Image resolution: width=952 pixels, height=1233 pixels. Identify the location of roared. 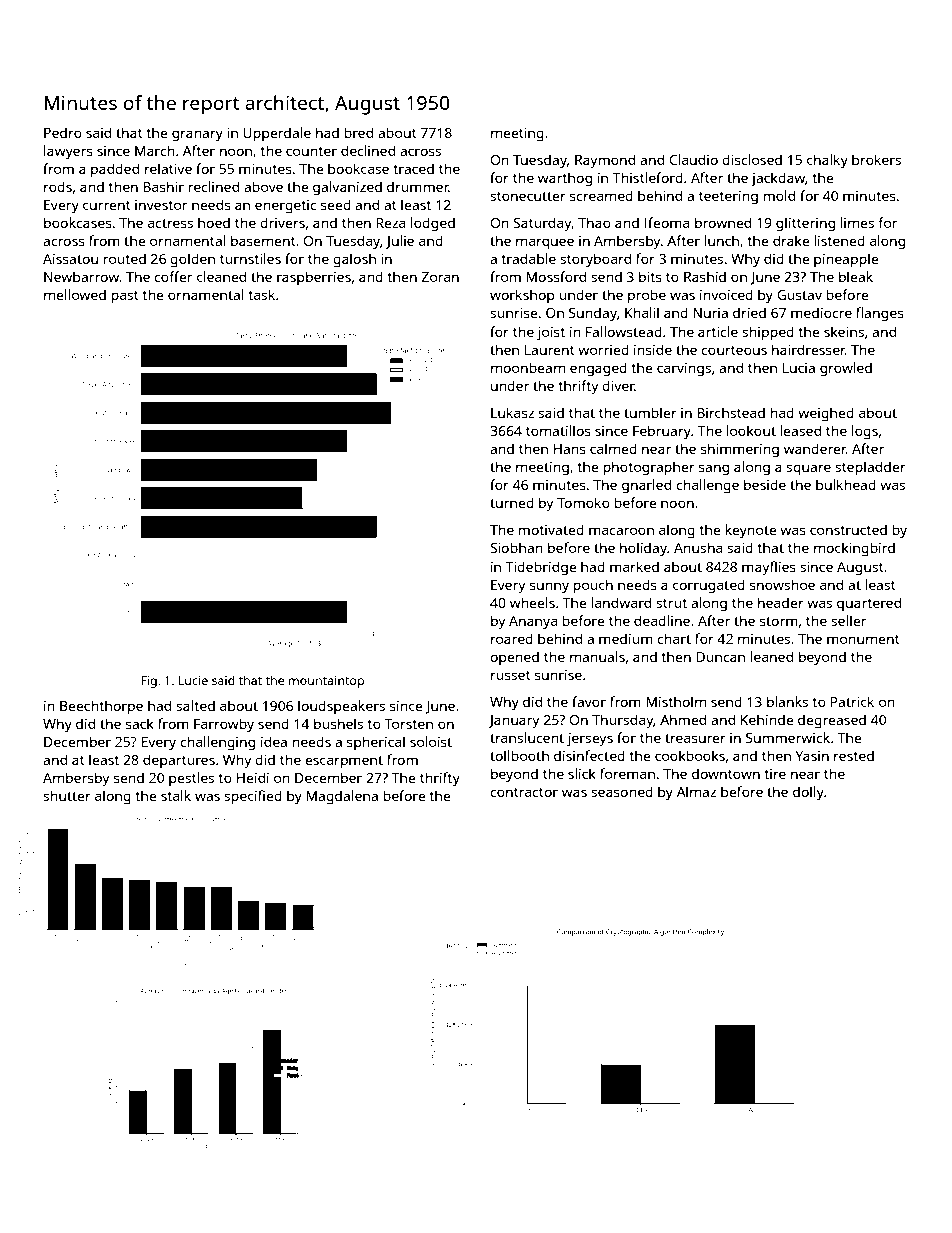
(512, 638).
